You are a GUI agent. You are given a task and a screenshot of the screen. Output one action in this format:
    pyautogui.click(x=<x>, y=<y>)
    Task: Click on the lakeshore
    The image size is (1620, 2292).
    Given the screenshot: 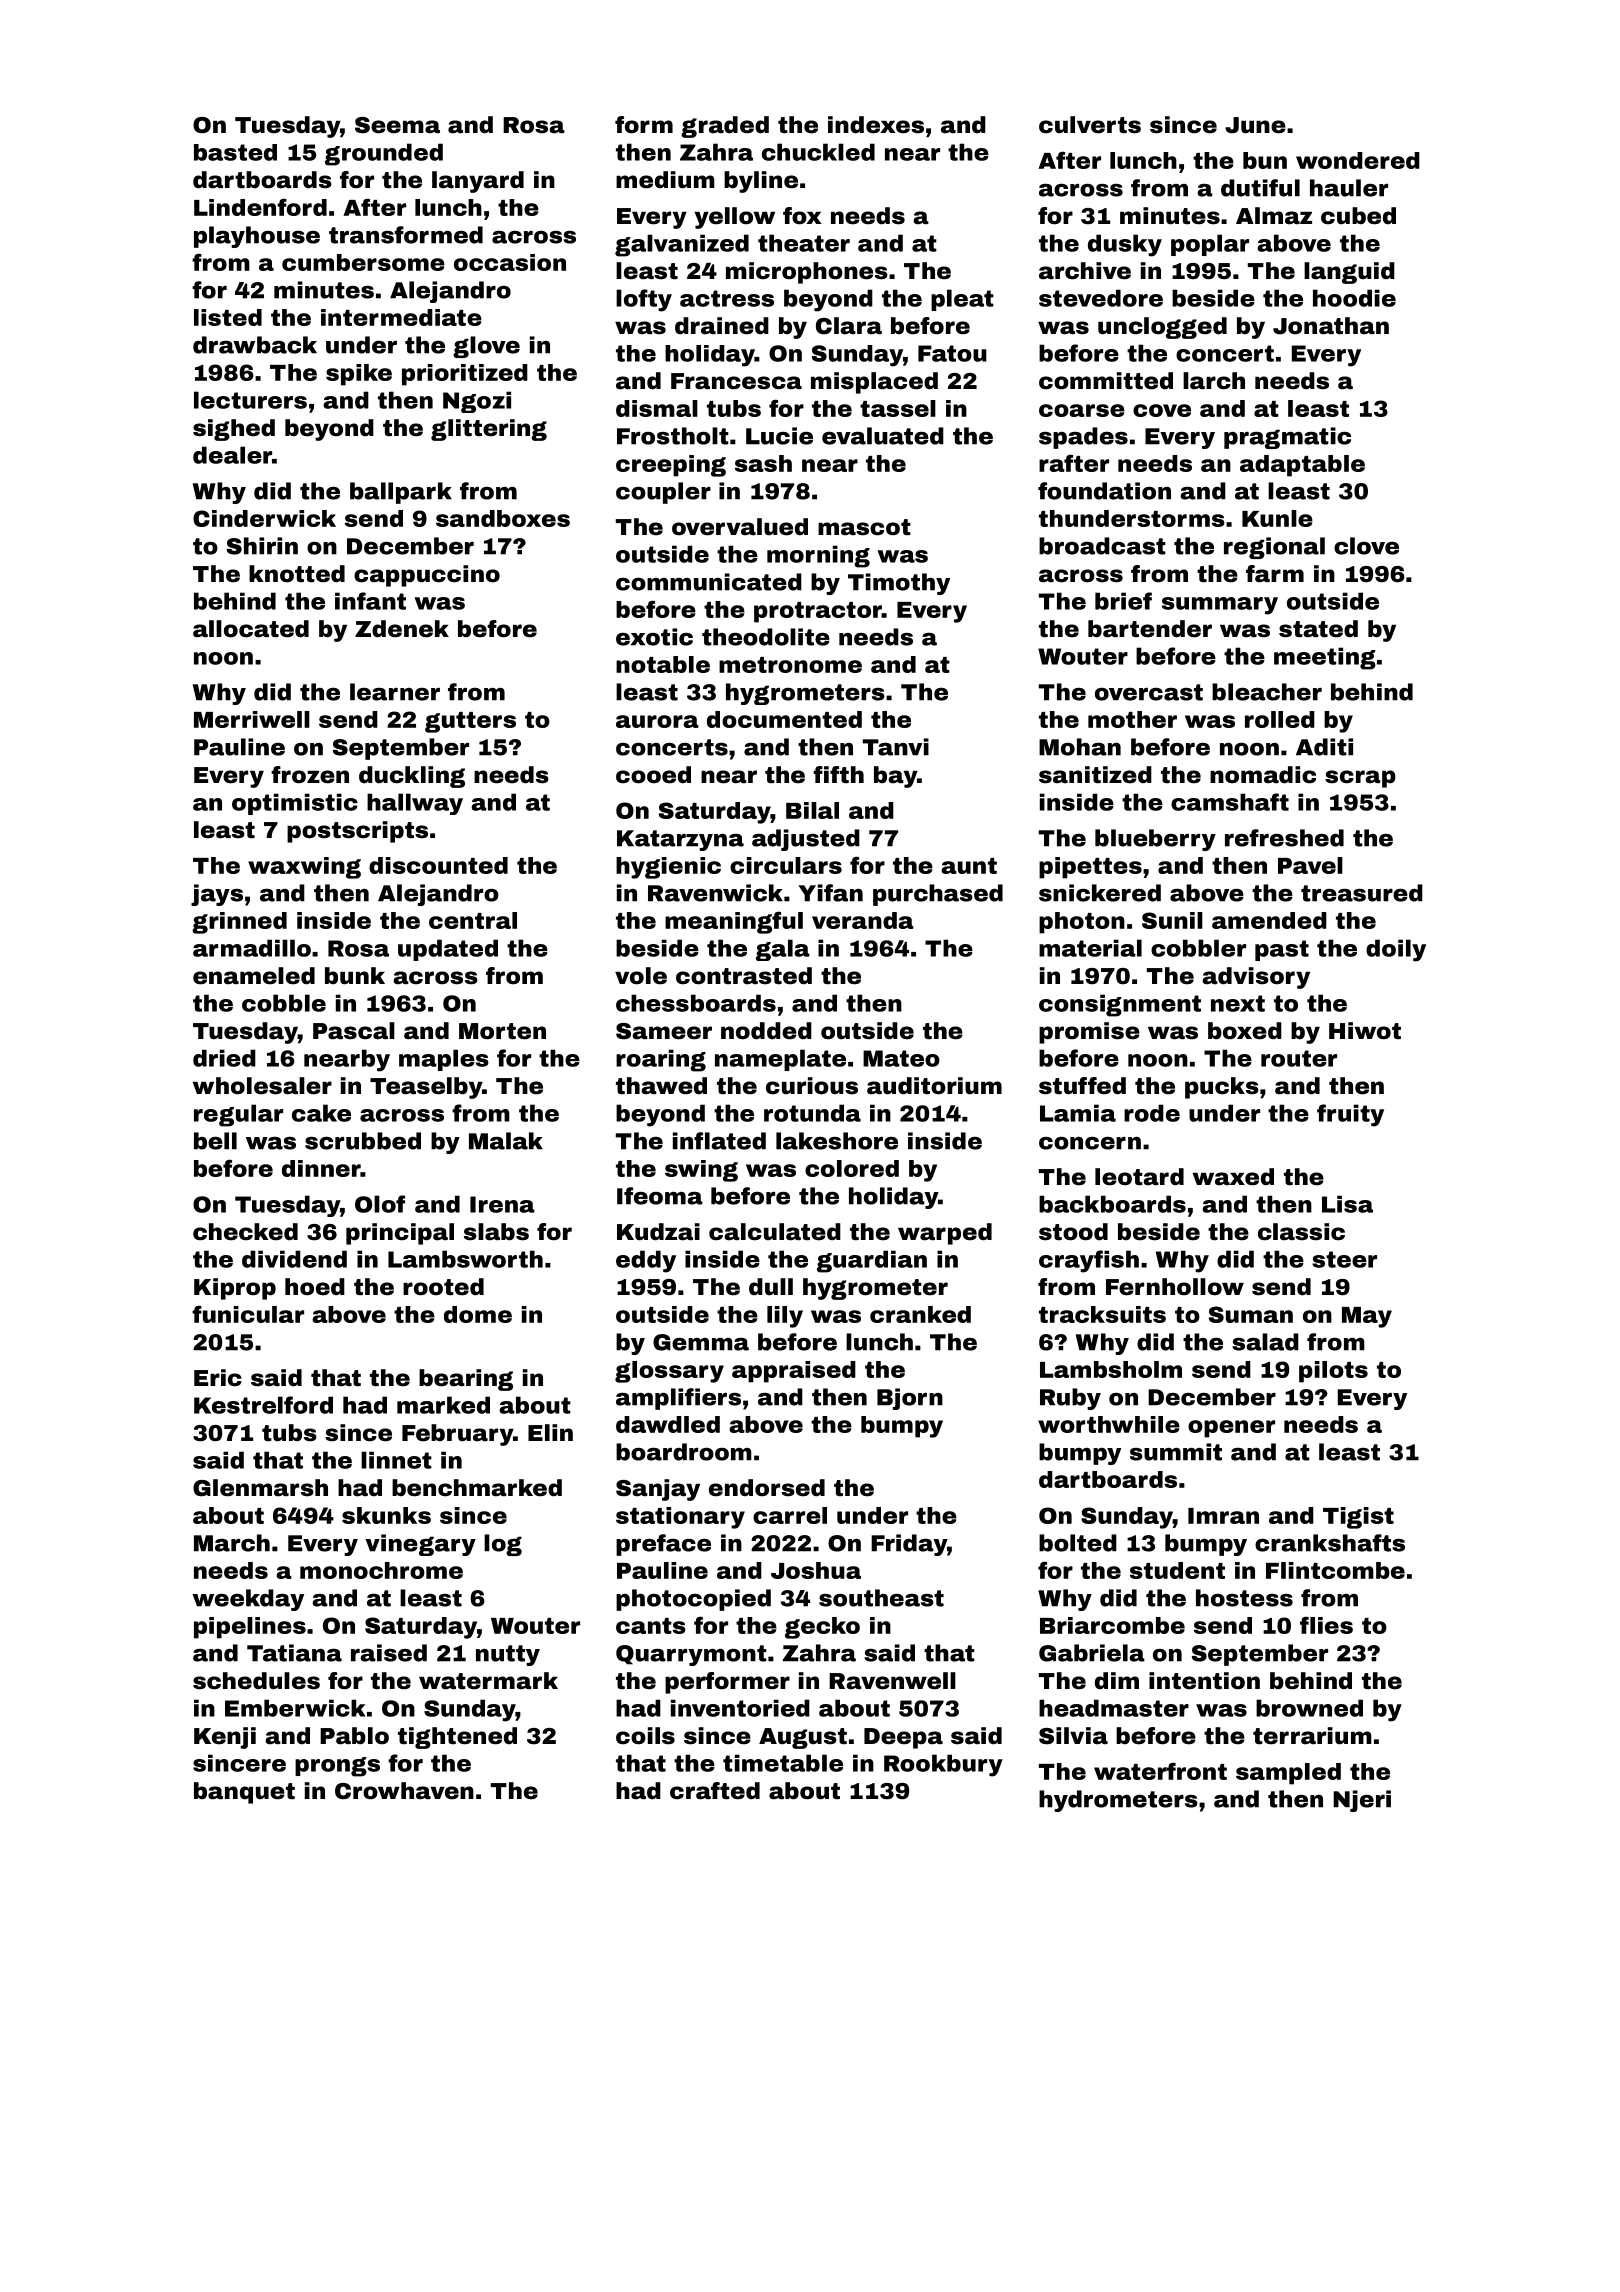 What is the action you would take?
    pyautogui.click(x=837, y=1141)
